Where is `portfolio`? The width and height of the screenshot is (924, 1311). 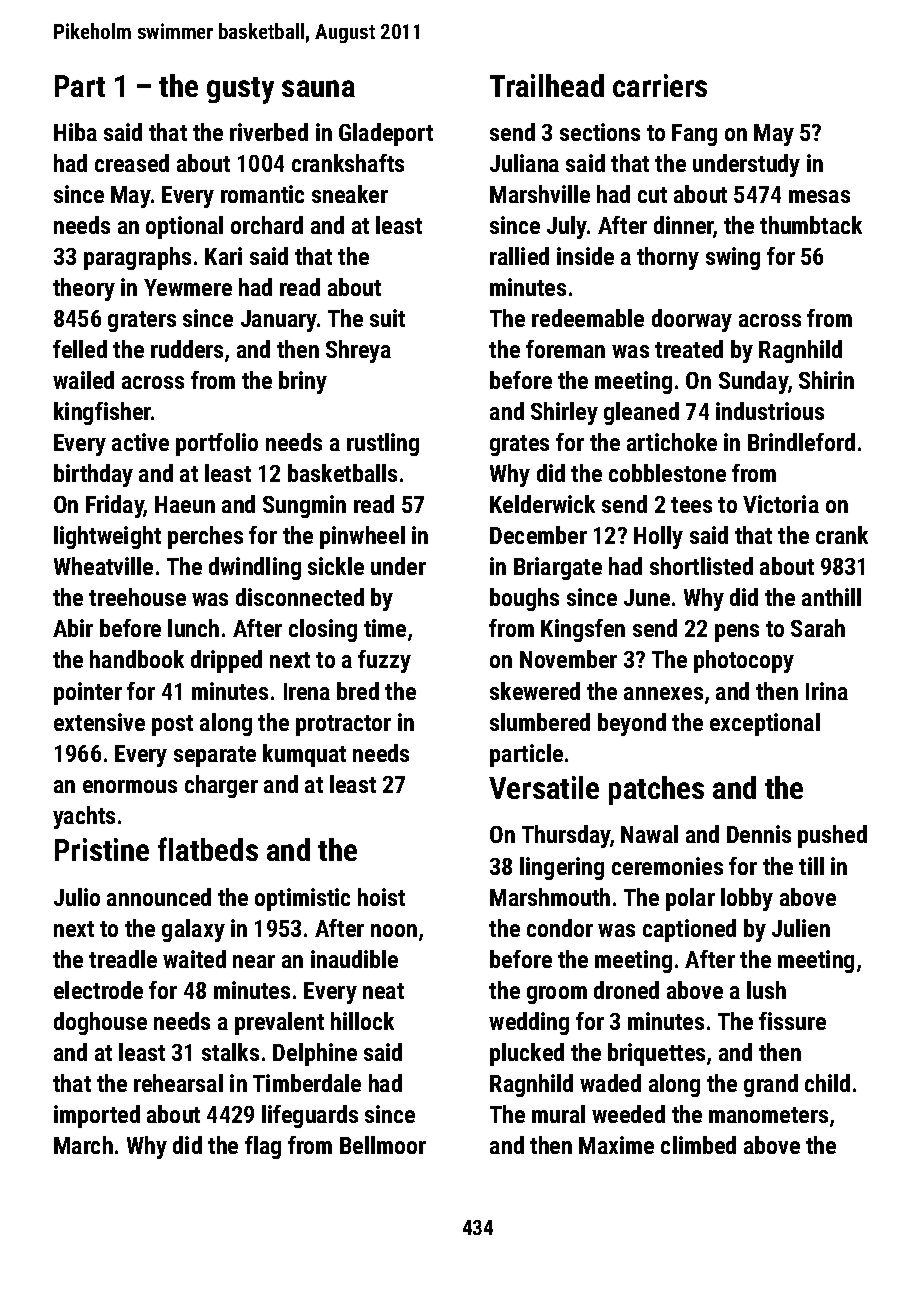 portfolio is located at coordinates (217, 444).
